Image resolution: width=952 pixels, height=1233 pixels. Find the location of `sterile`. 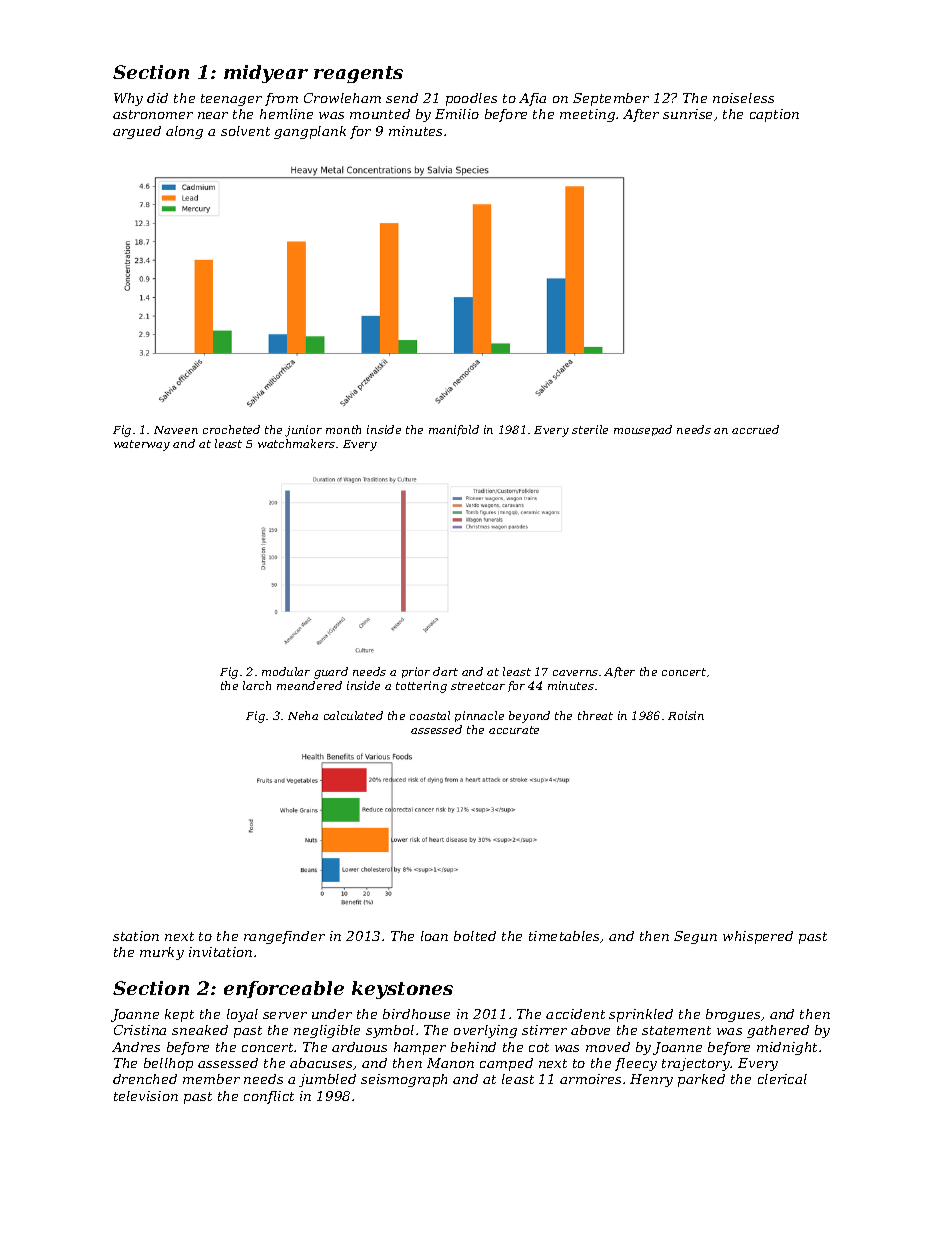

sterile is located at coordinates (590, 429).
